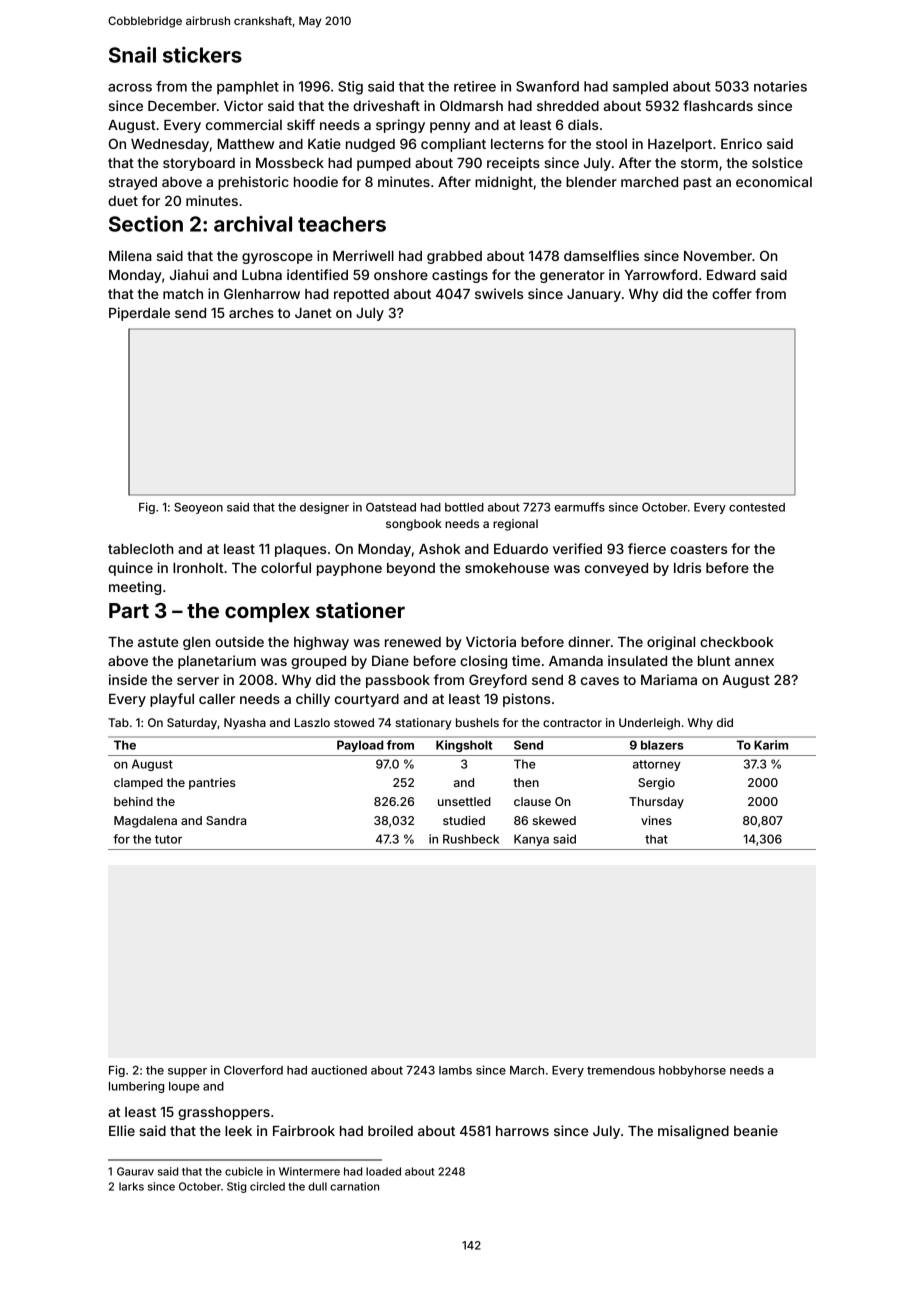 This document has height=1308, width=924. I want to click on stickers, so click(202, 55).
